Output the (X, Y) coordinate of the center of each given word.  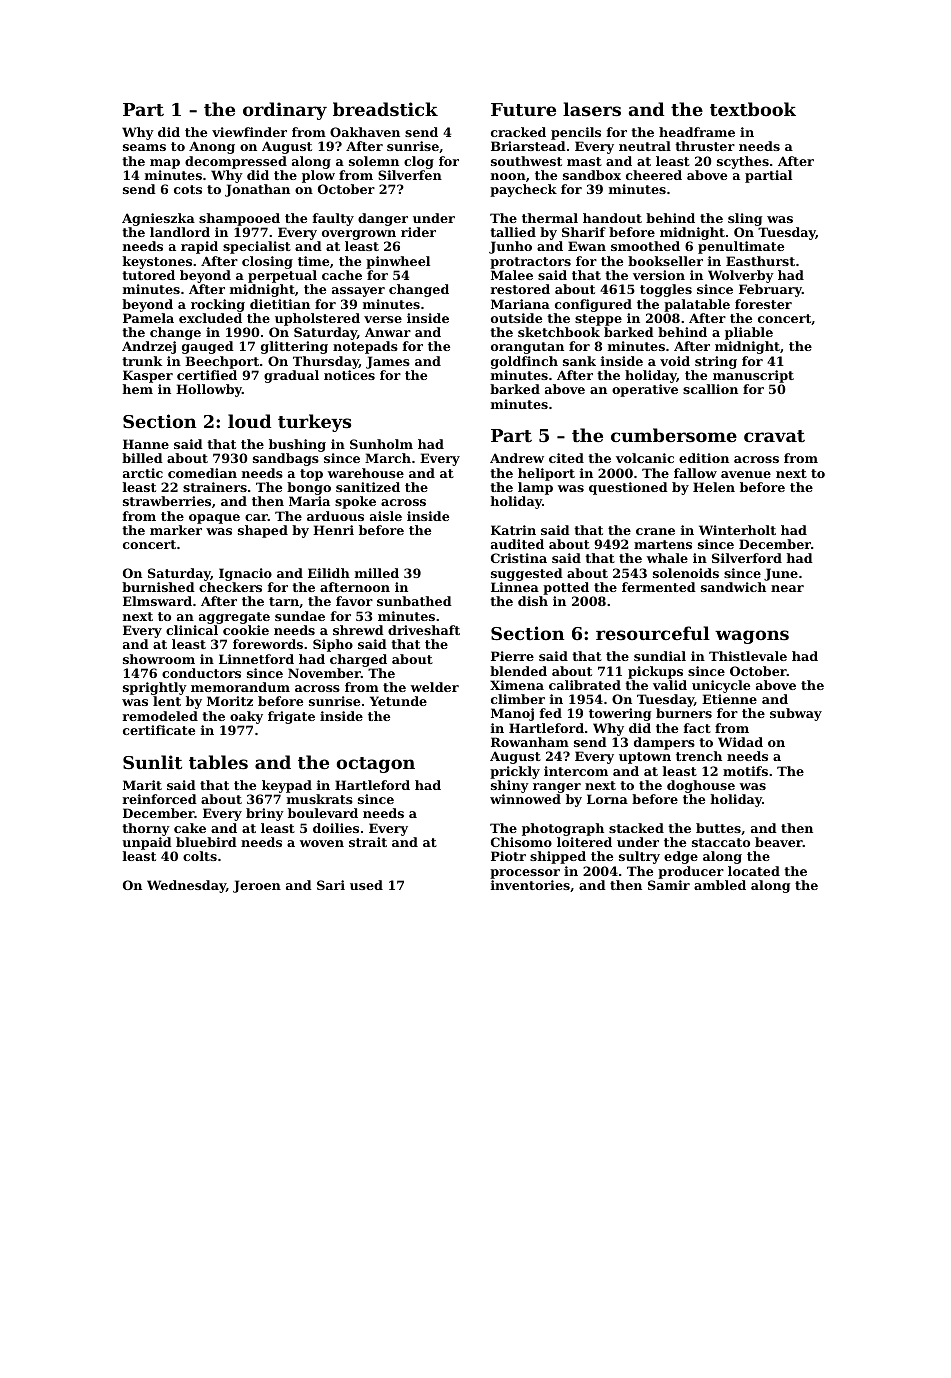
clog (419, 162)
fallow (695, 473)
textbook (753, 109)
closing (267, 262)
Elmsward (157, 601)
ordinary (285, 111)
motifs (745, 771)
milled (377, 573)
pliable (749, 333)
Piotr (508, 856)
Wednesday (186, 886)
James (388, 362)
